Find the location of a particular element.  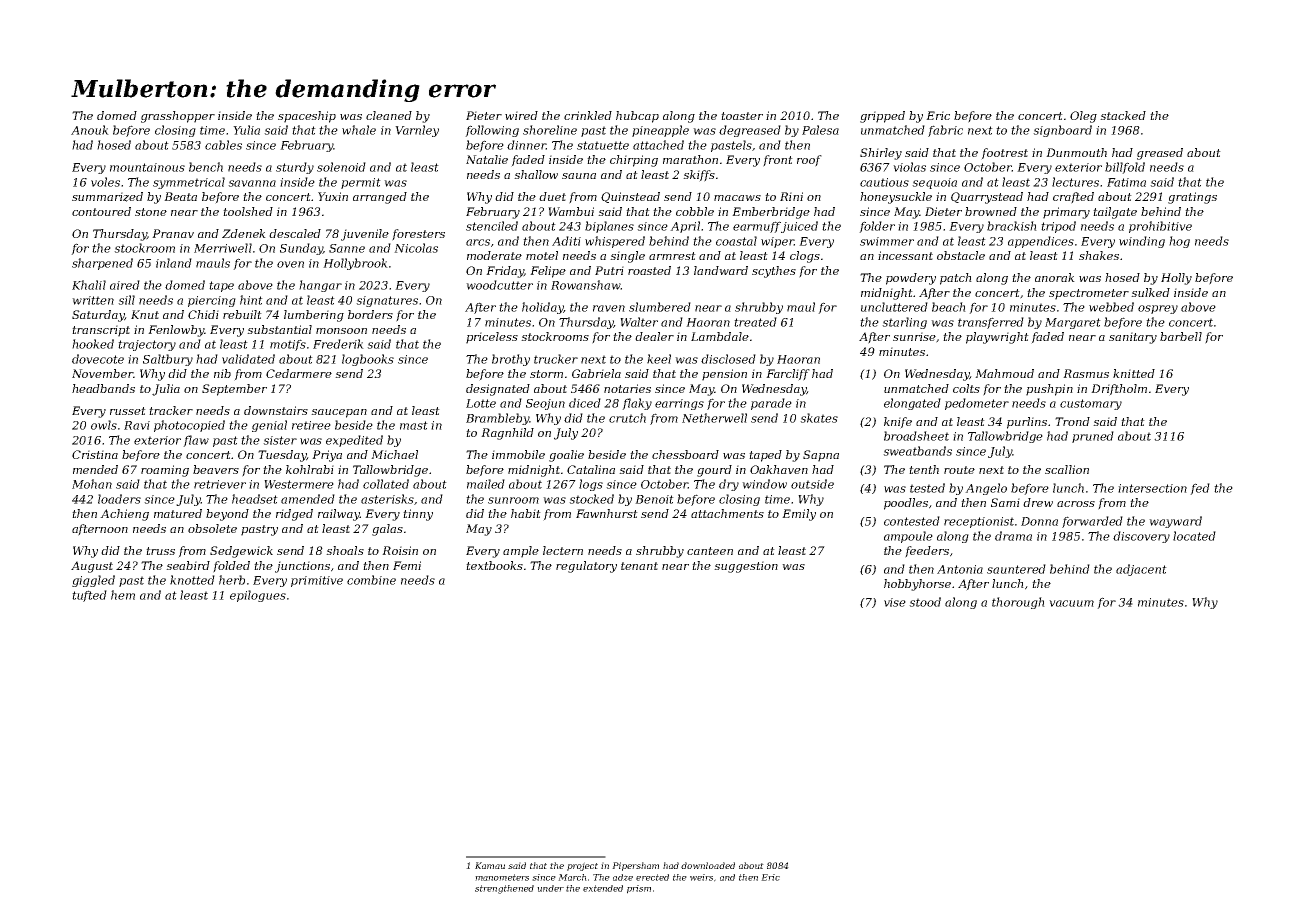

tufted is located at coordinates (89, 596).
